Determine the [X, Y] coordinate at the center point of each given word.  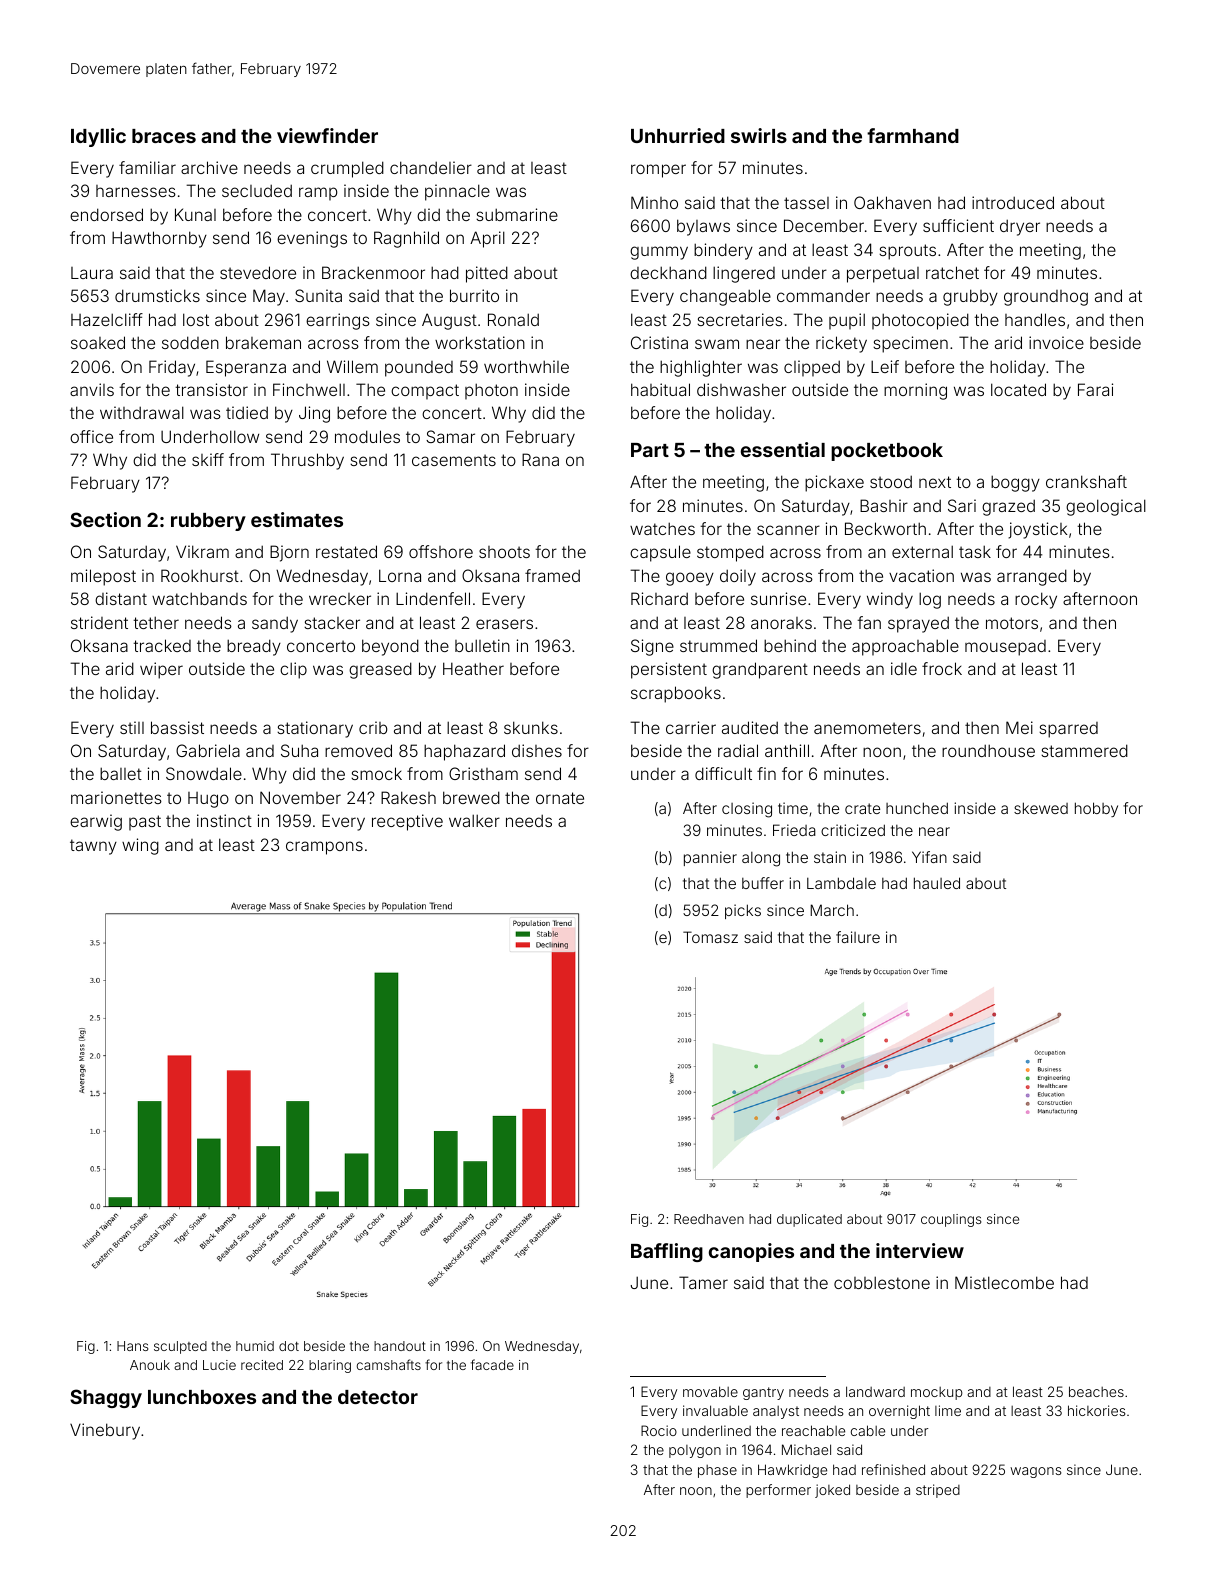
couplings [951, 1220]
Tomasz [710, 937]
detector [378, 1397]
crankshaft [1086, 481]
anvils [92, 389]
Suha [299, 750]
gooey [690, 579]
